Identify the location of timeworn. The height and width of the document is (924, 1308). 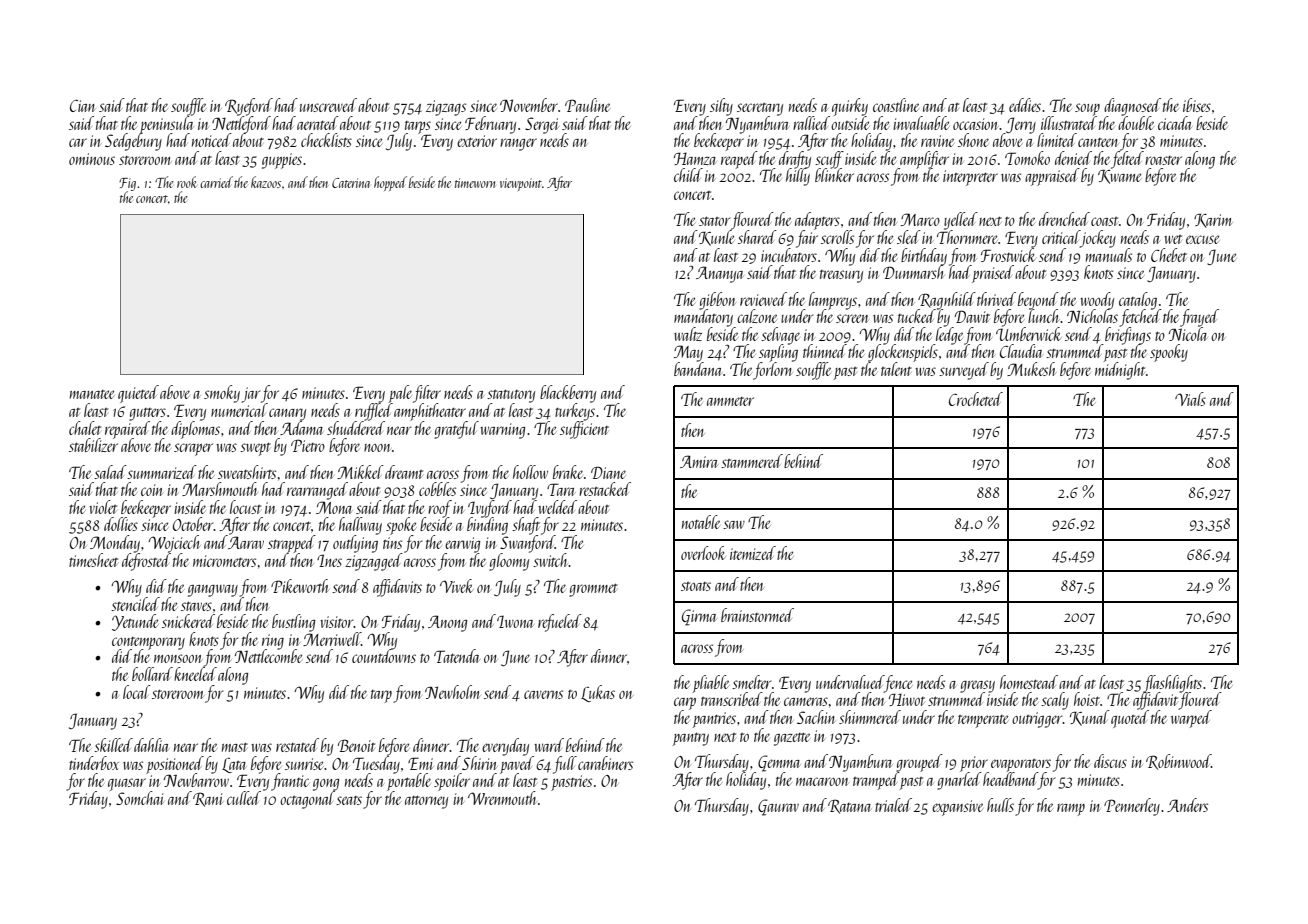
(475, 183).
